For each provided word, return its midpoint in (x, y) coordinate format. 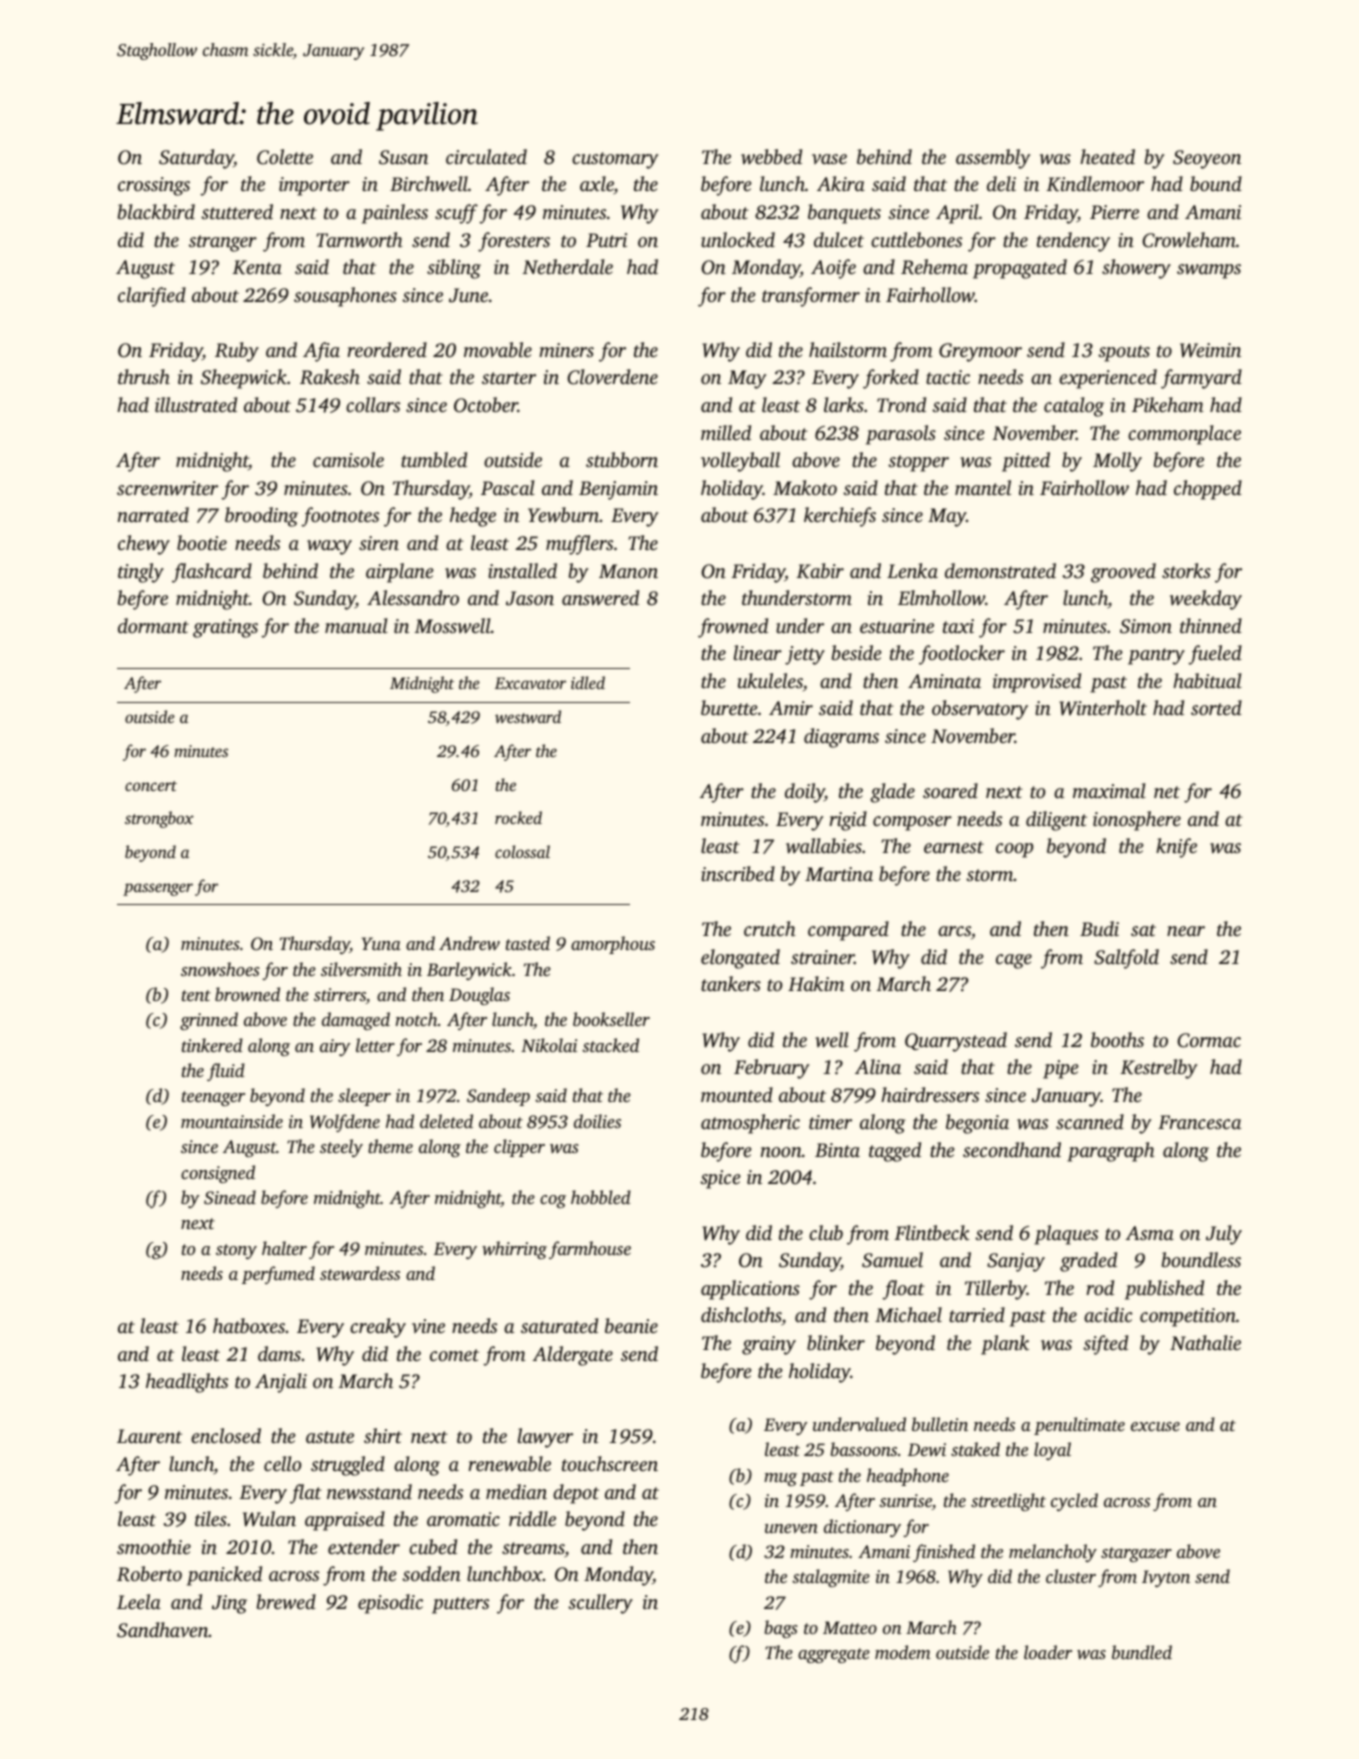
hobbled (601, 1197)
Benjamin (618, 490)
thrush (144, 376)
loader (1048, 1652)
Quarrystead (956, 1042)
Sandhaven (163, 1630)
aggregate (834, 1655)
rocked (518, 817)
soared (950, 790)
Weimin (1210, 350)
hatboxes (249, 1325)
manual (356, 625)
